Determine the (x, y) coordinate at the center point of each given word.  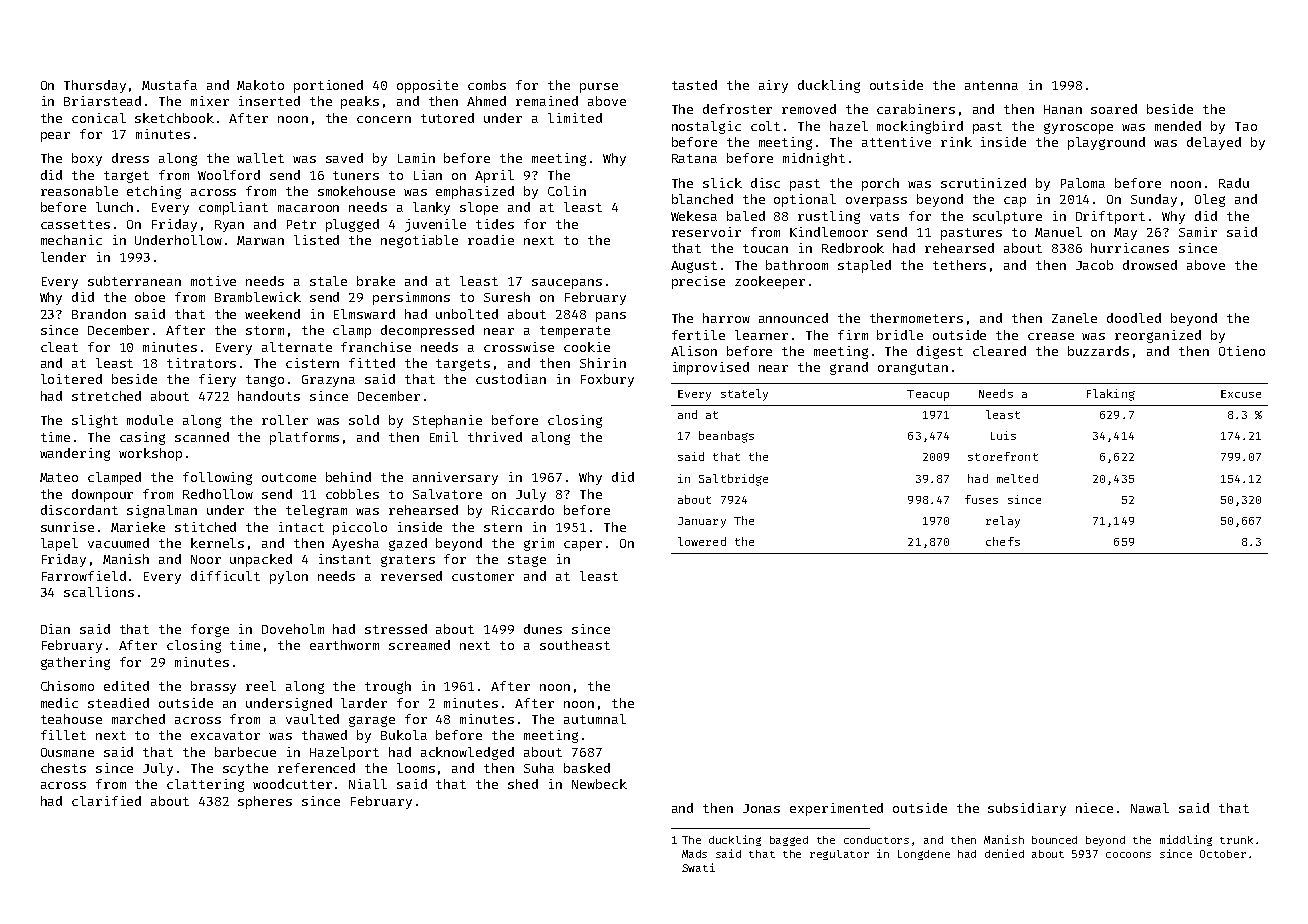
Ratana (694, 158)
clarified (106, 801)
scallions (99, 592)
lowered (702, 541)
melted (1017, 478)
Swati (698, 867)
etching (154, 192)
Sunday (1154, 200)
